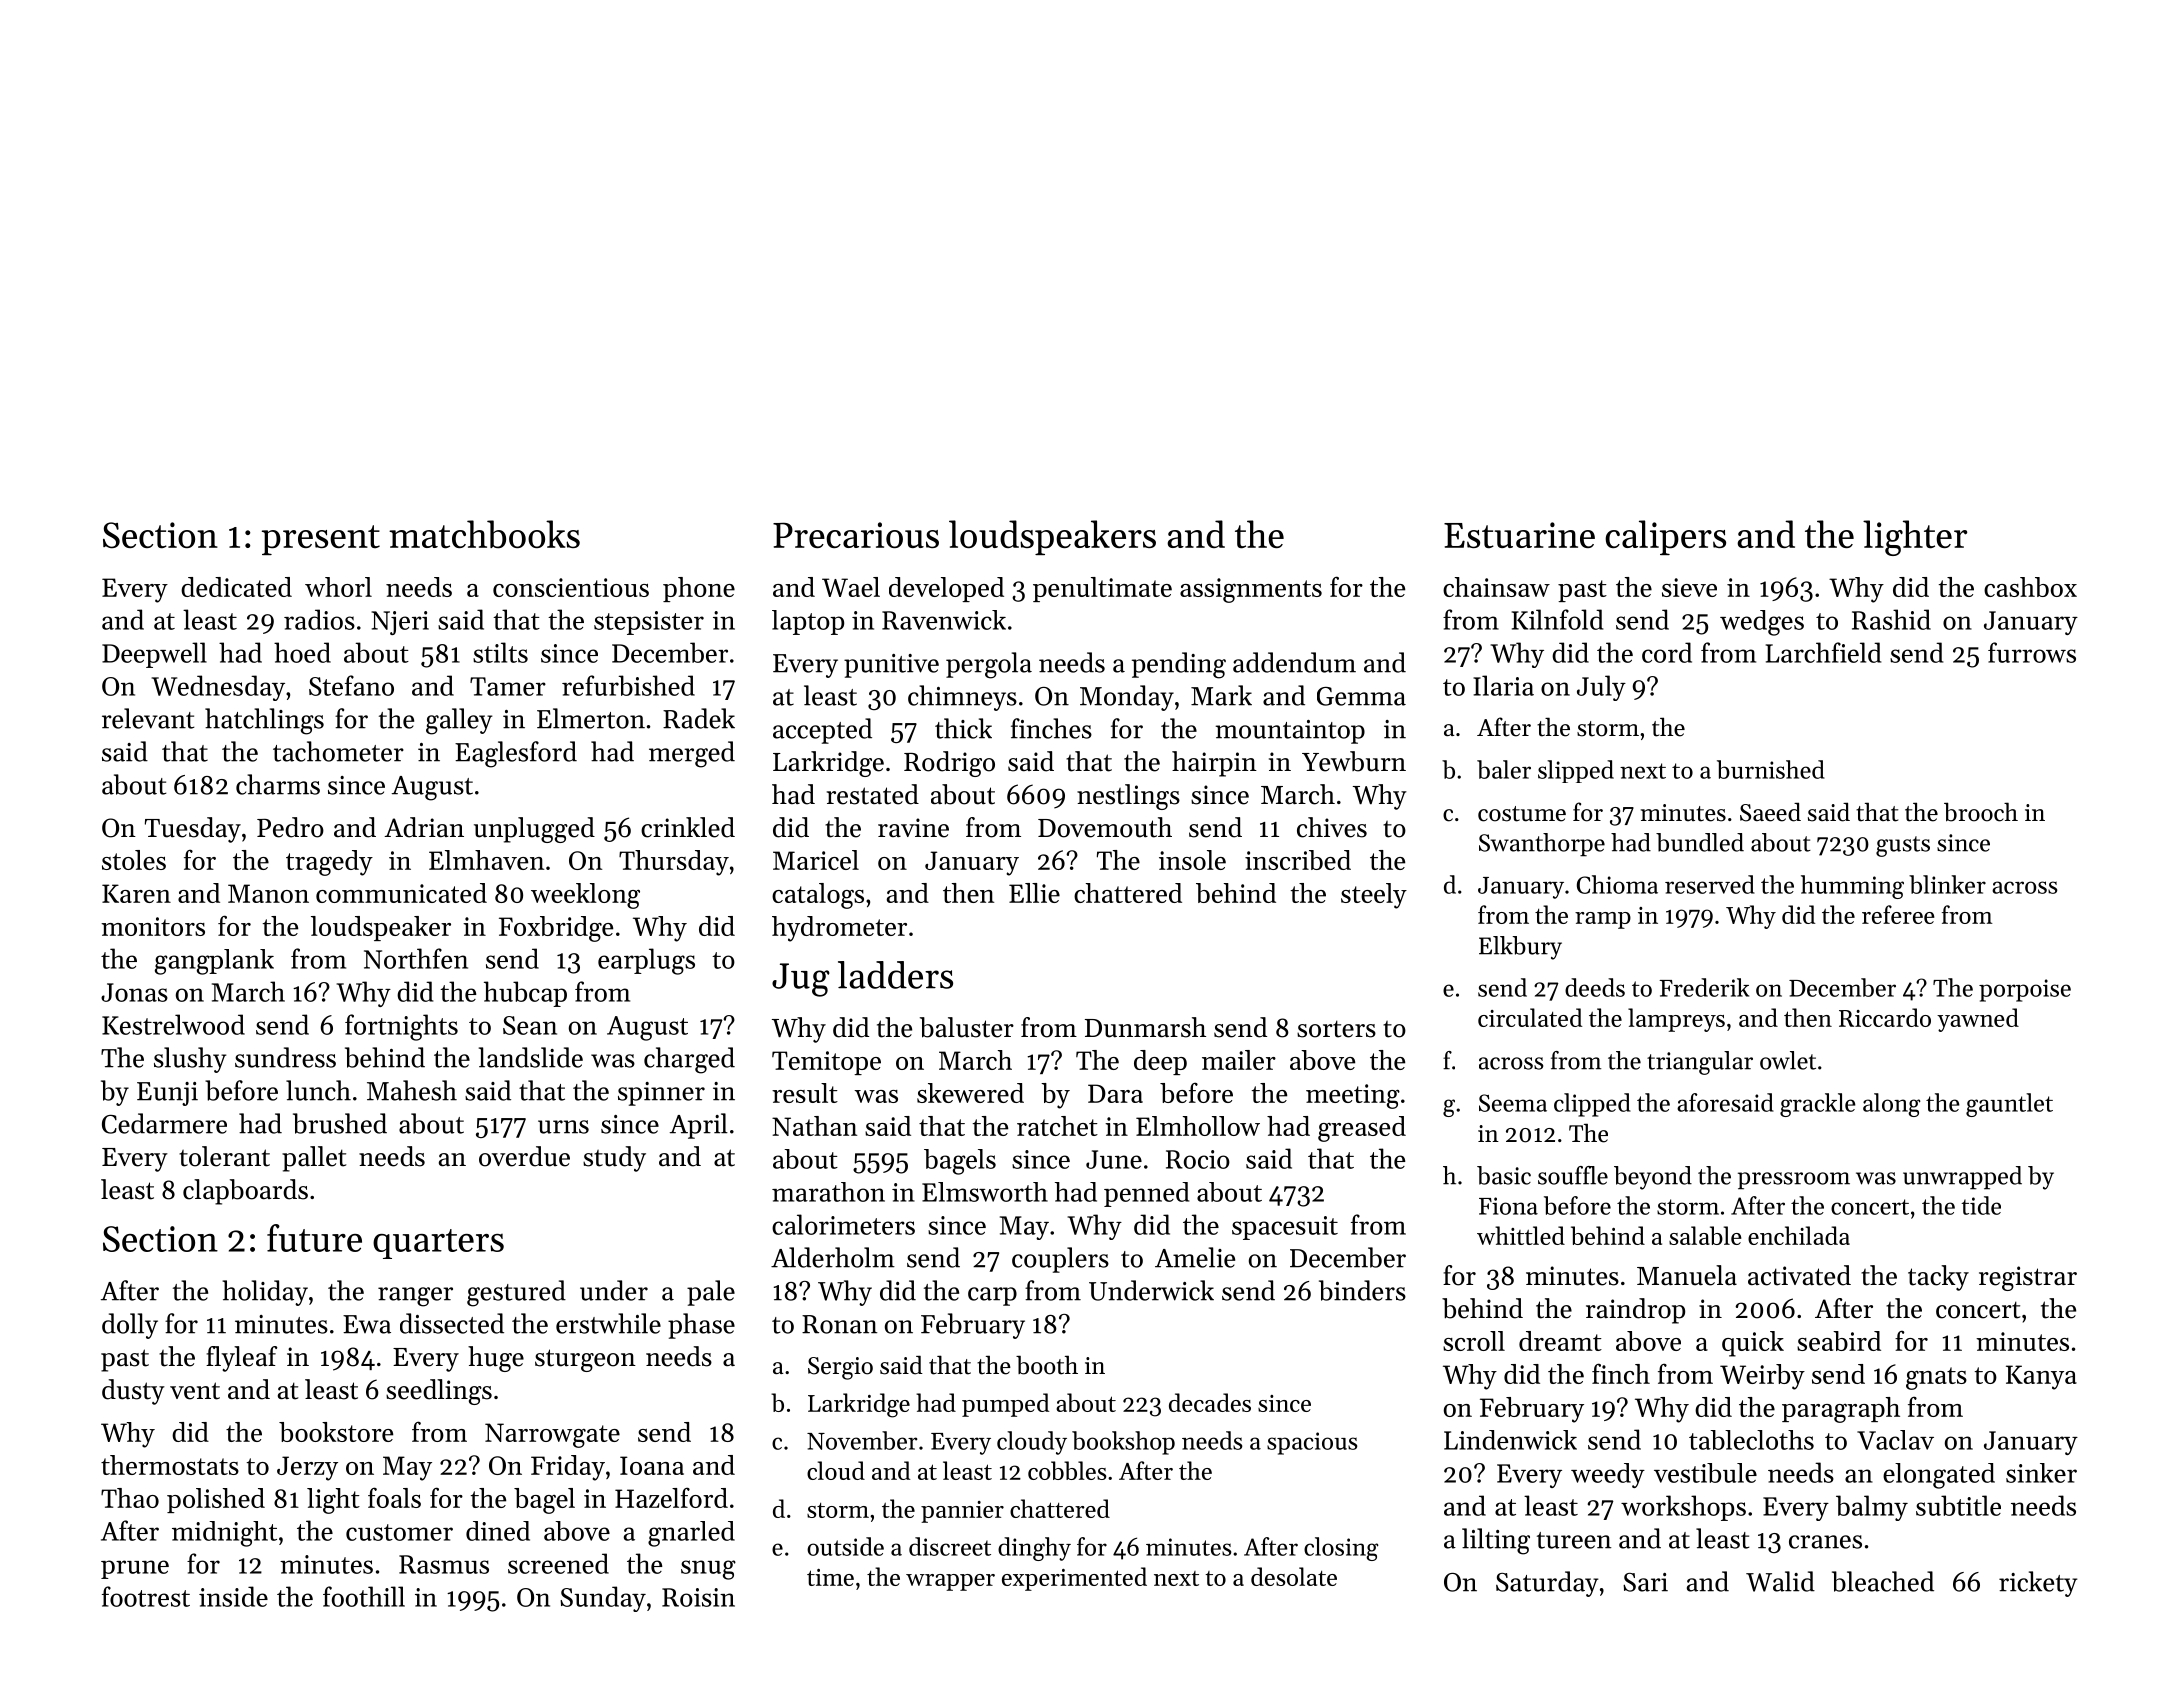 This screenshot has width=2178, height=1683. Describe the element at coordinates (856, 535) in the screenshot. I see `Precarious` at that location.
